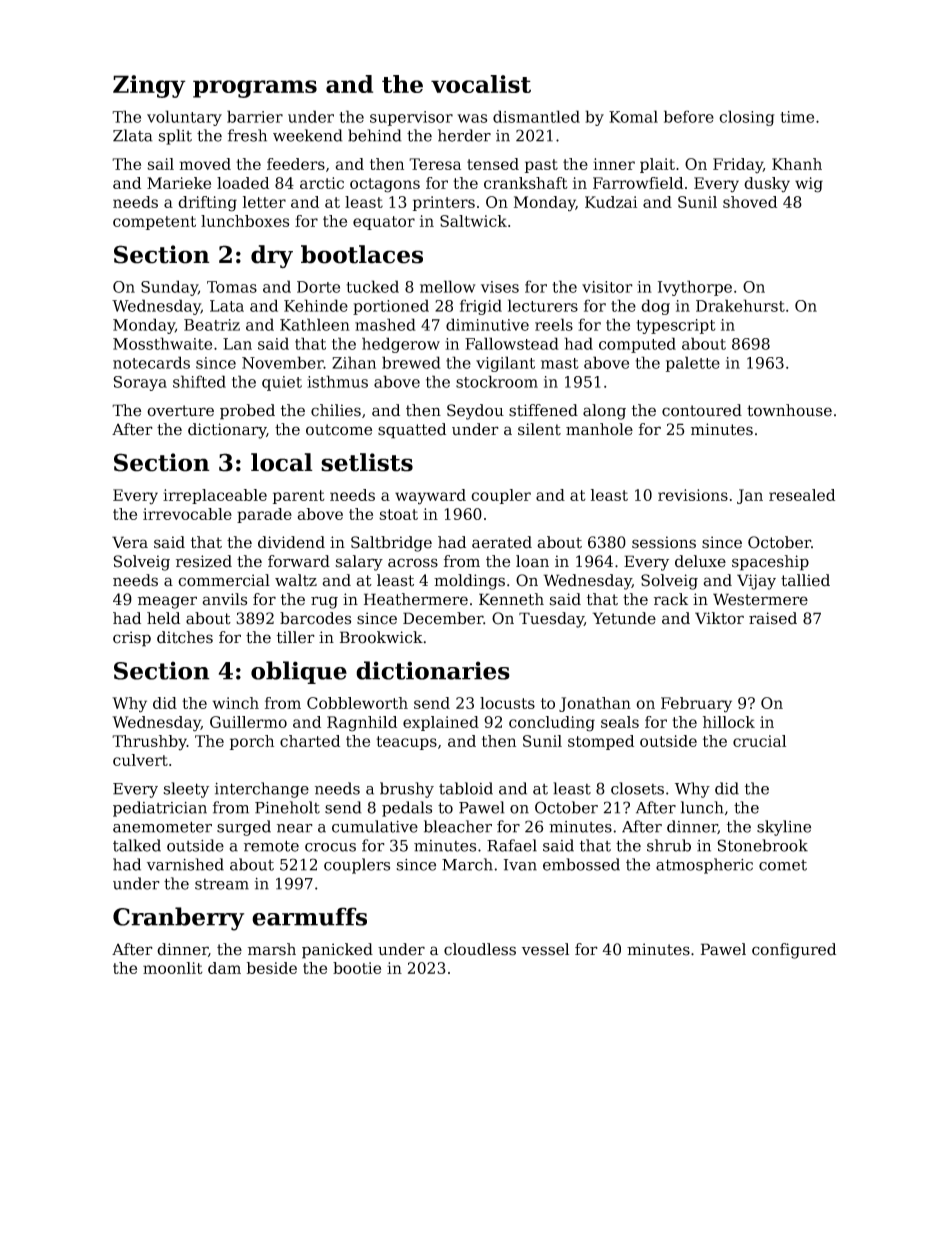  What do you see at coordinates (430, 497) in the screenshot?
I see `wayward` at bounding box center [430, 497].
